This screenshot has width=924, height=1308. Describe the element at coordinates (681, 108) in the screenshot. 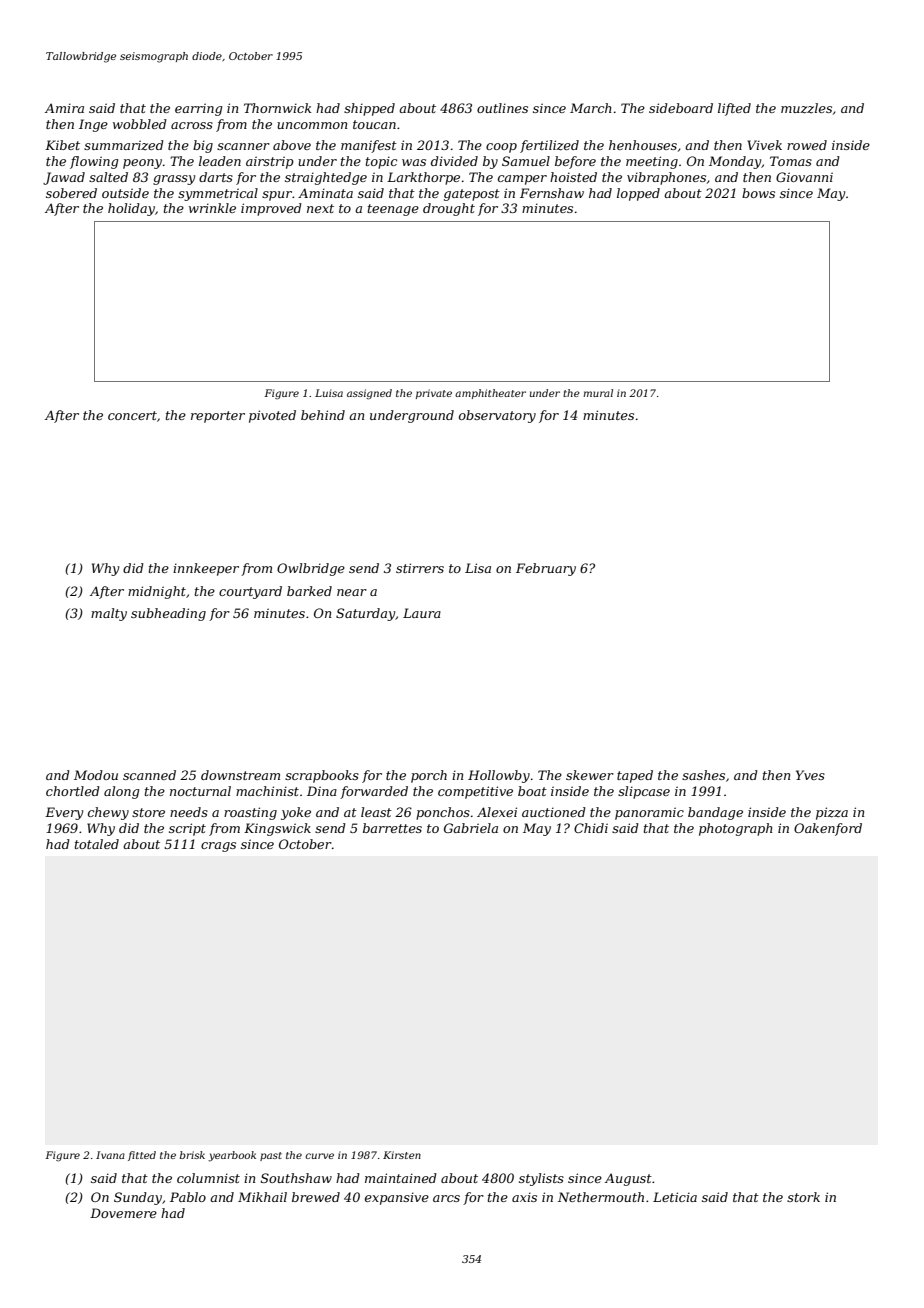

I see `sideboard` at that location.
